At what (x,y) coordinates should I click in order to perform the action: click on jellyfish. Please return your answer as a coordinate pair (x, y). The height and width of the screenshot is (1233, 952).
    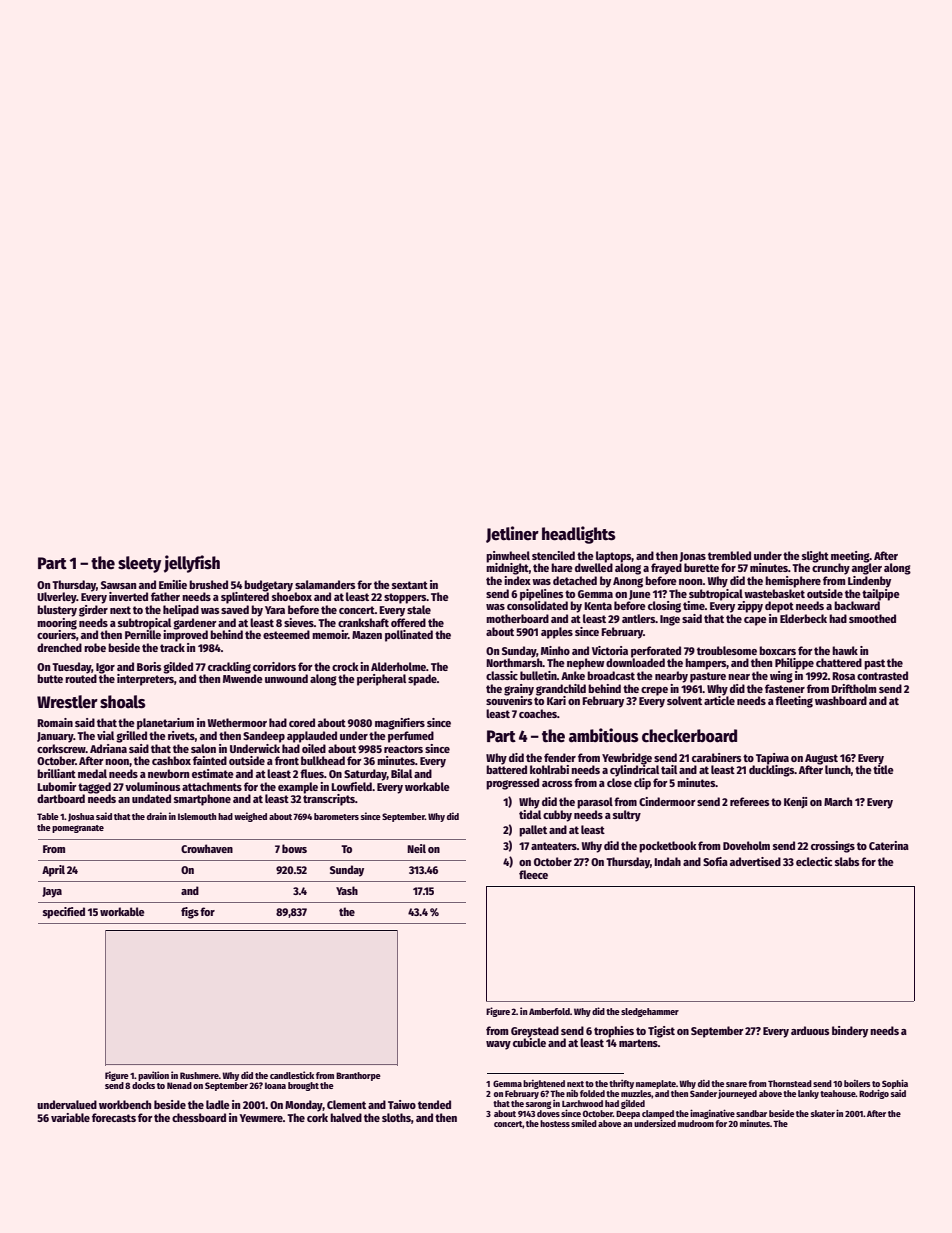
    Looking at the image, I should click on (192, 564).
